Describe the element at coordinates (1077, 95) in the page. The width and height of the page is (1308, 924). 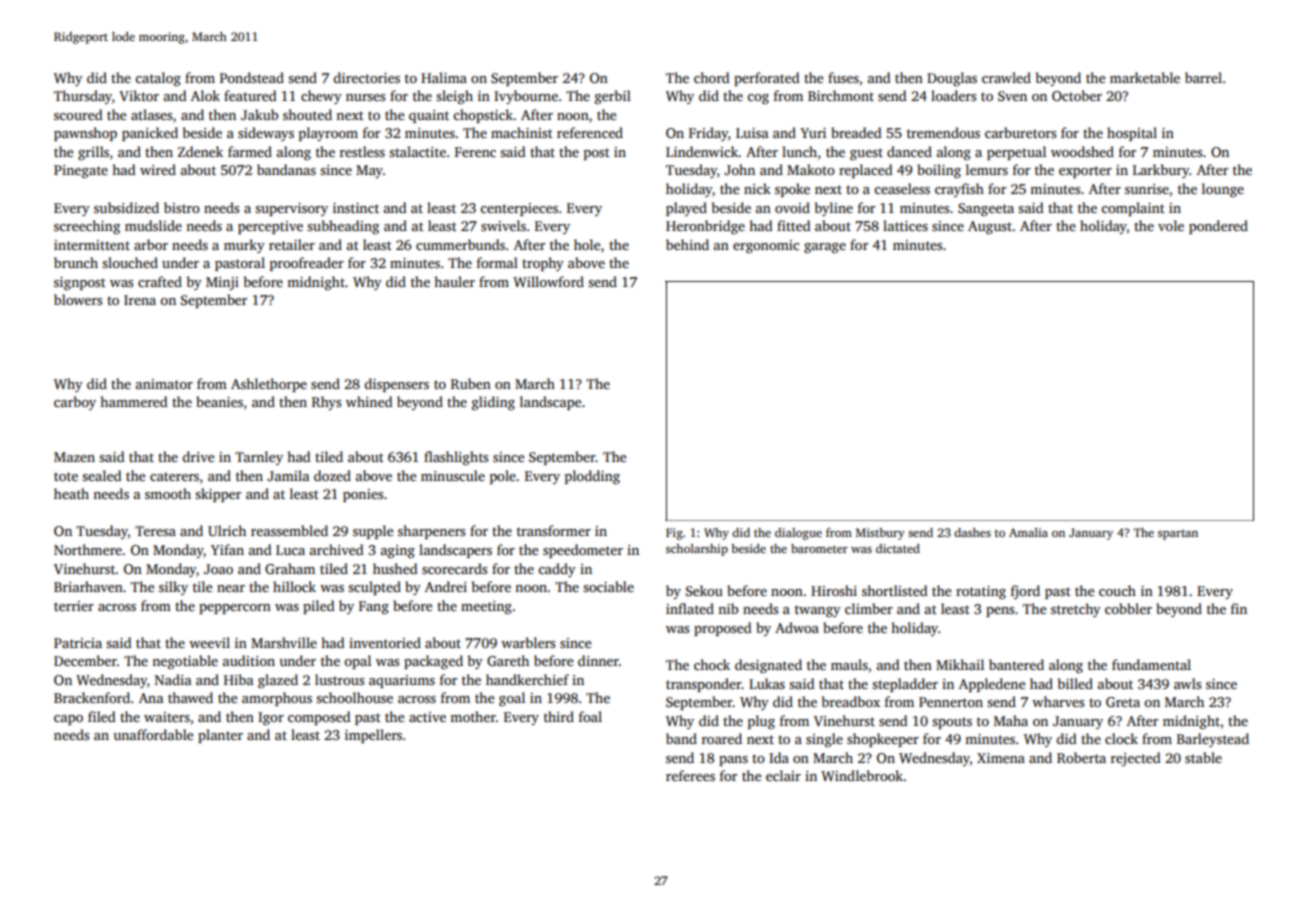
I see `October` at that location.
